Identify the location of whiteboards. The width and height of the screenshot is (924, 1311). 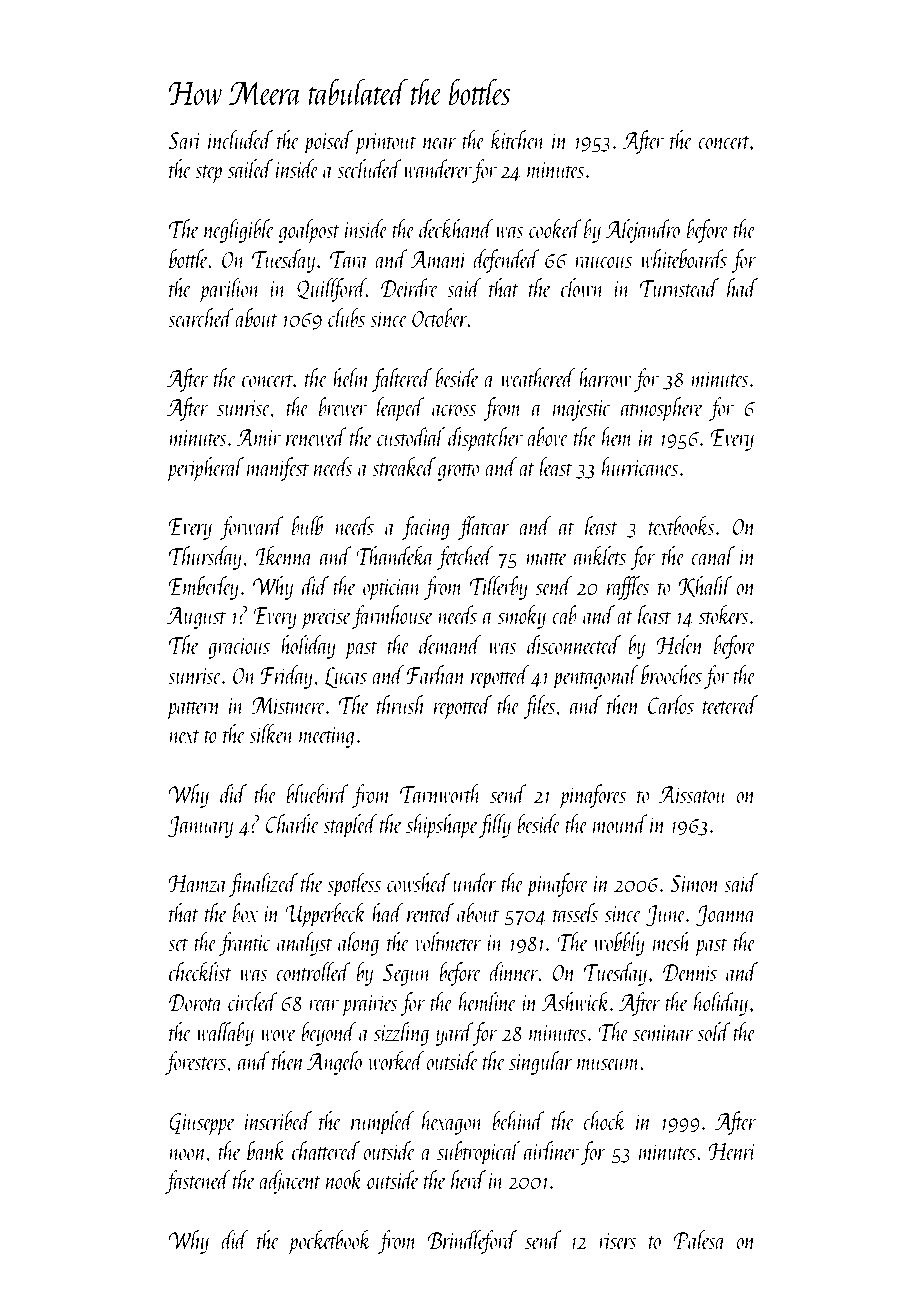
(683, 258).
